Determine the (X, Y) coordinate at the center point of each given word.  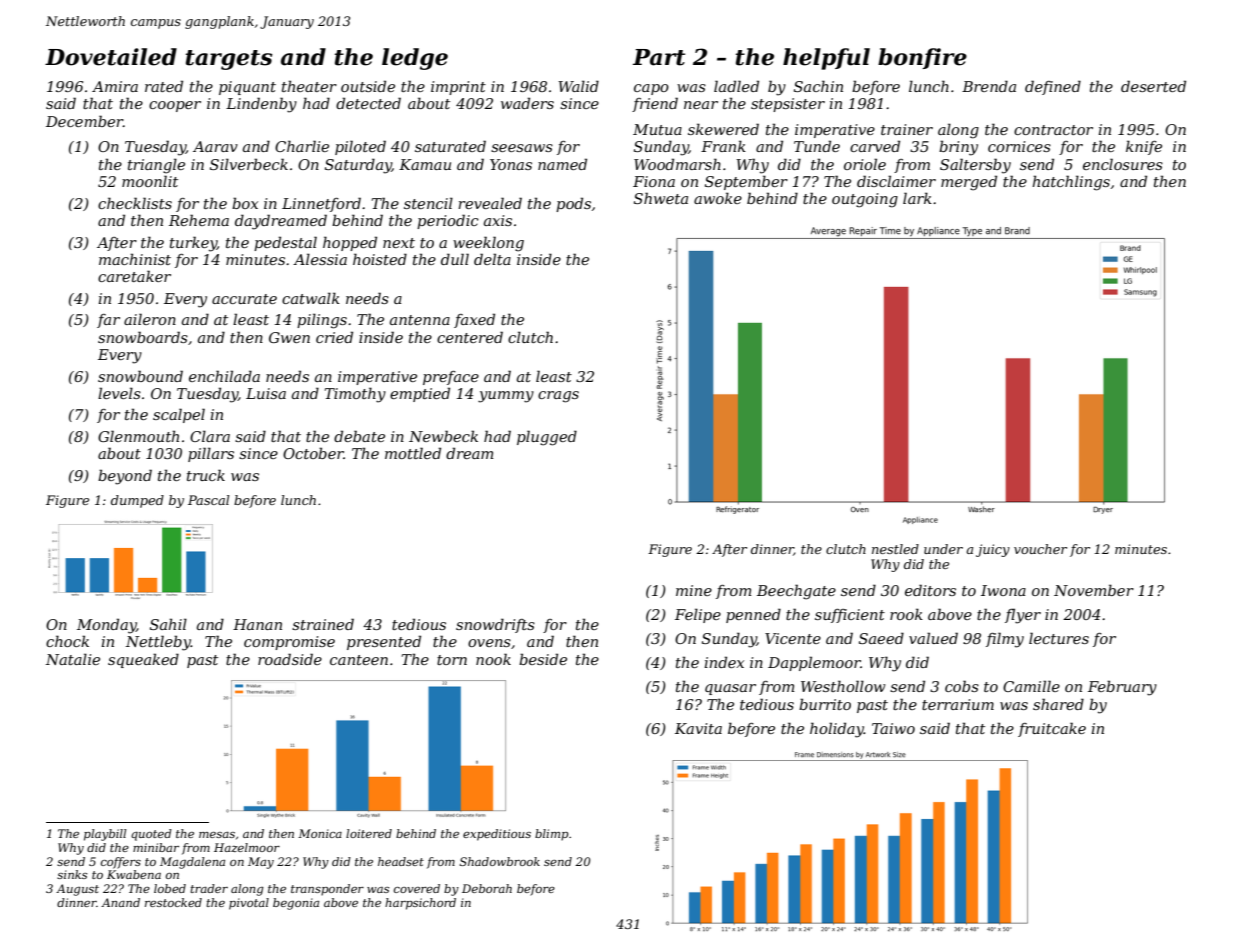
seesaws (522, 148)
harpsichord (420, 904)
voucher (1040, 549)
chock (67, 641)
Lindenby (261, 105)
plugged (547, 438)
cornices (1019, 146)
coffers (121, 863)
